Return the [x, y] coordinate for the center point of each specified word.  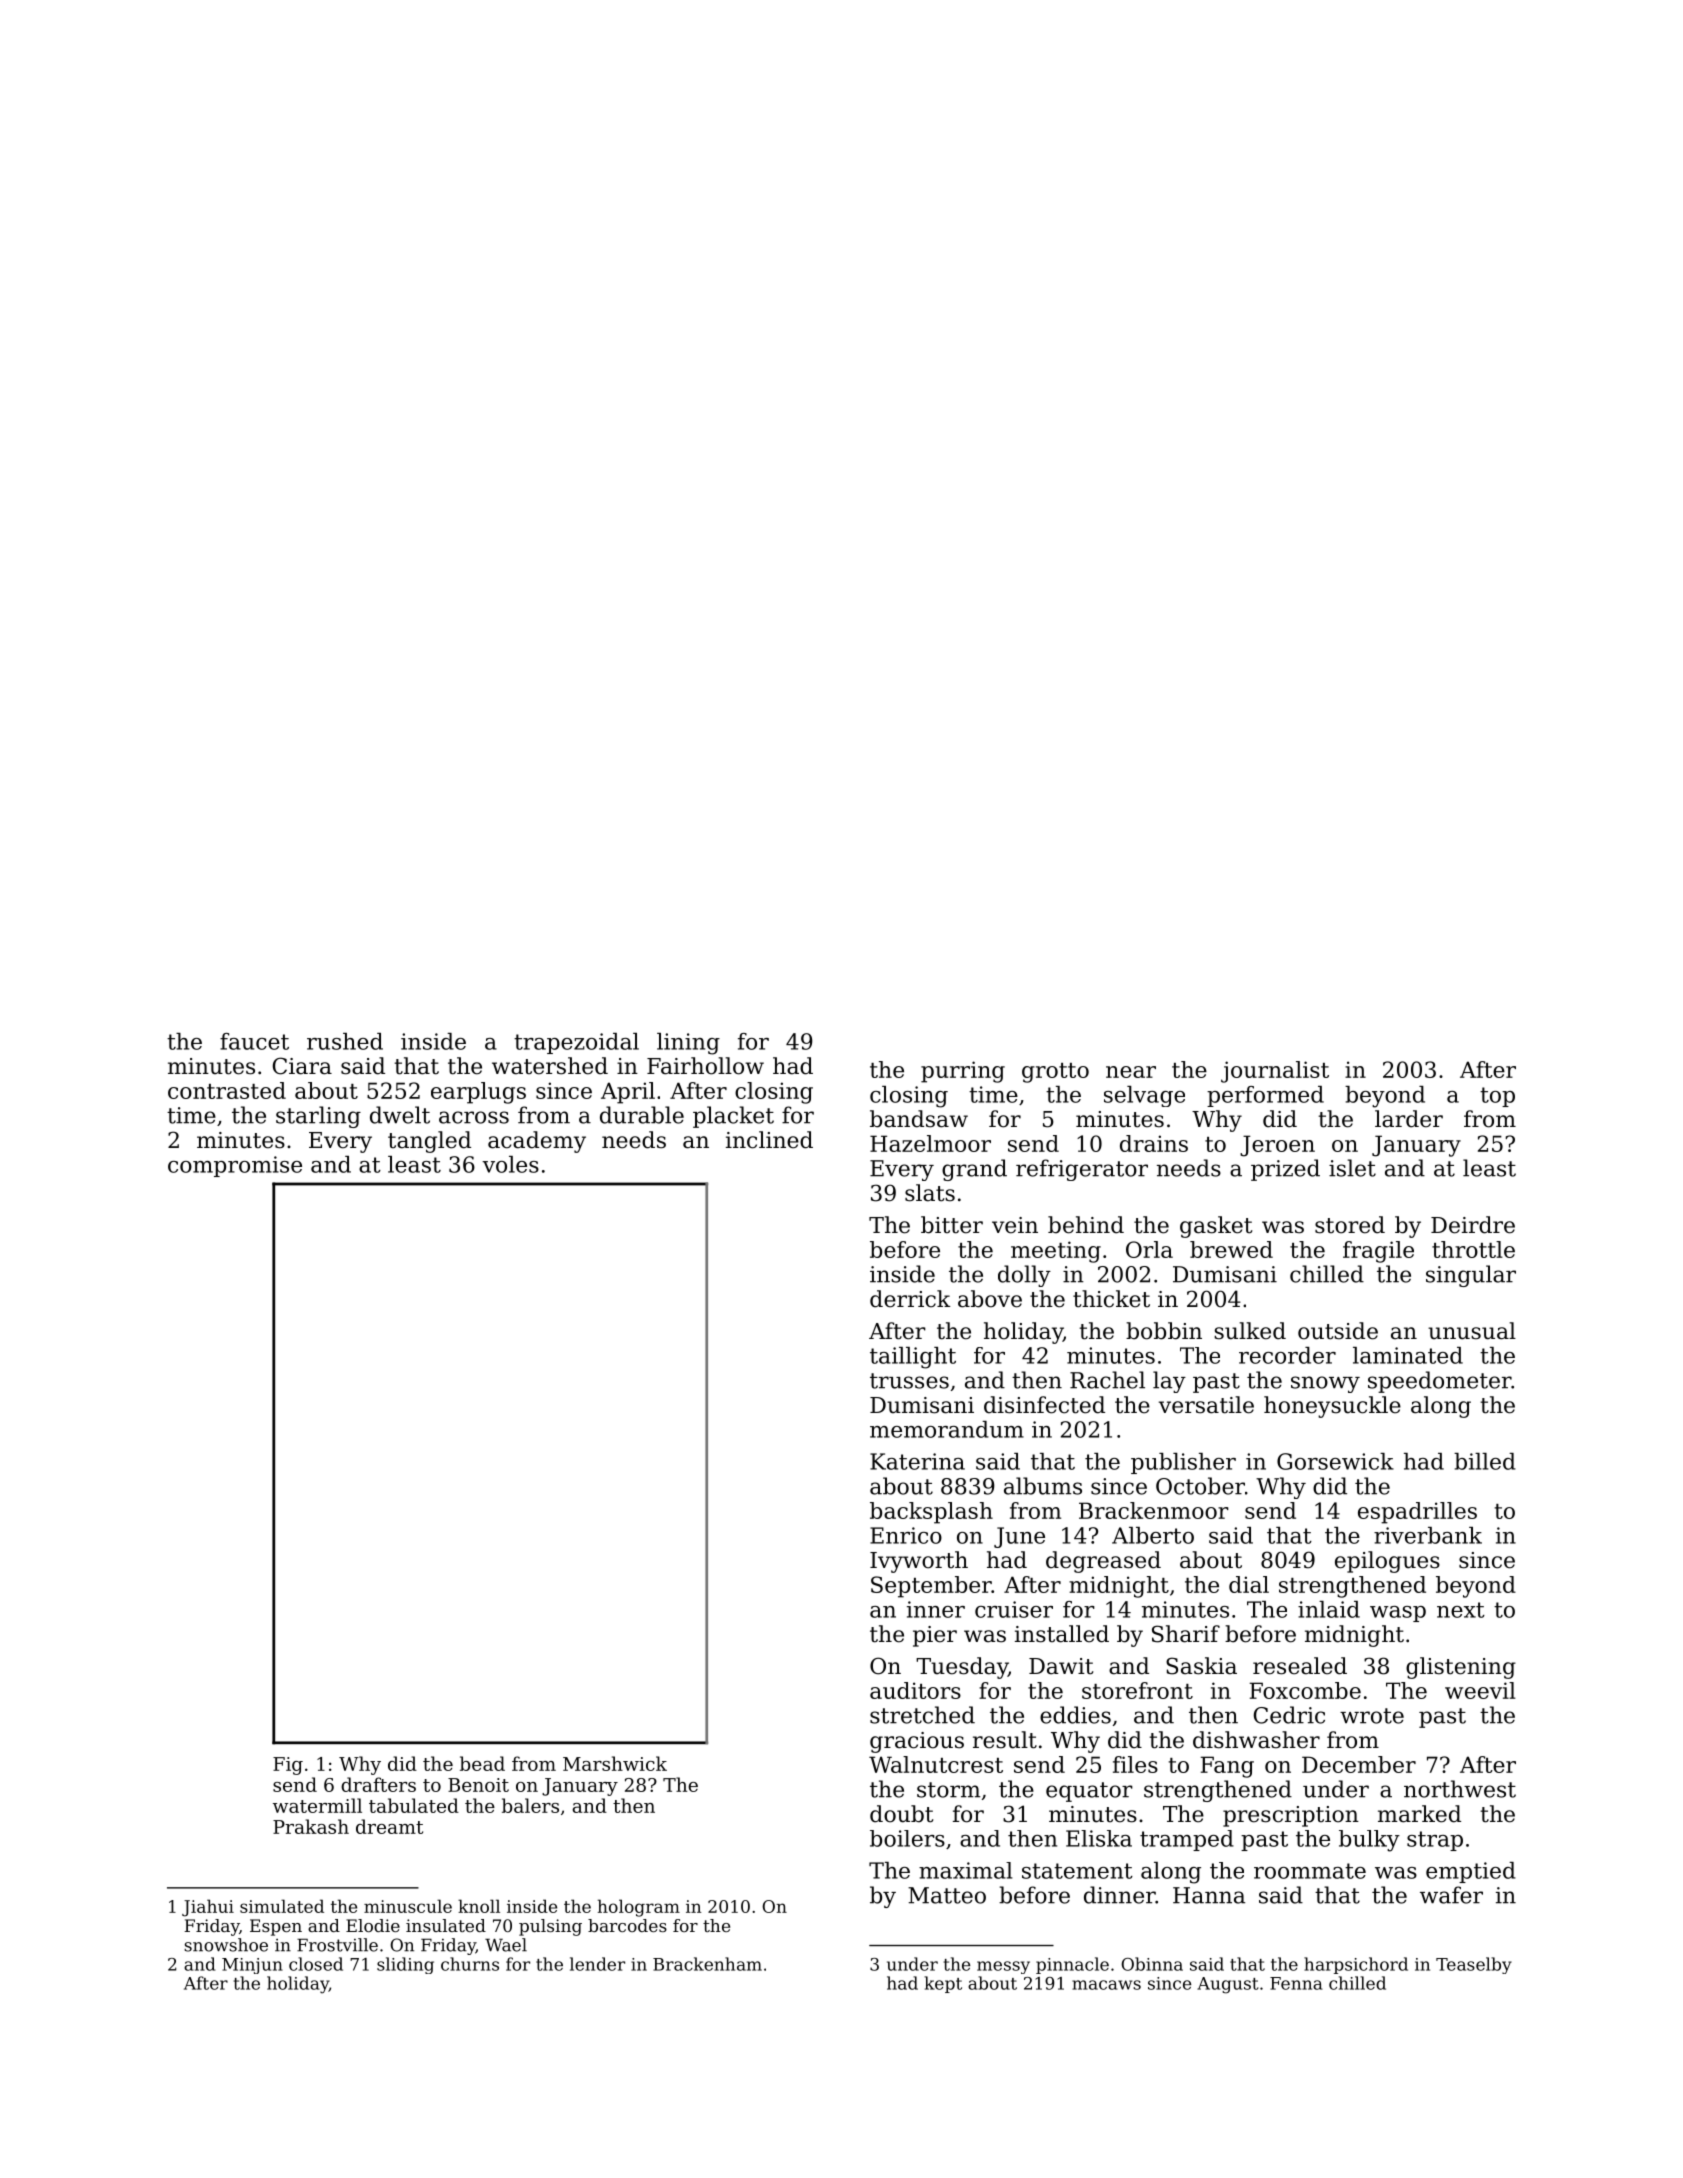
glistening [1461, 1668]
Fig [288, 1766]
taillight [913, 1358]
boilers [907, 1838]
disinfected [1044, 1405]
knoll [479, 1906]
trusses [909, 1381]
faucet [254, 1041]
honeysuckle [1332, 1407]
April [628, 1093]
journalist [1275, 1072]
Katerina [917, 1461]
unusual [1472, 1331]
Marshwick [615, 1763]
